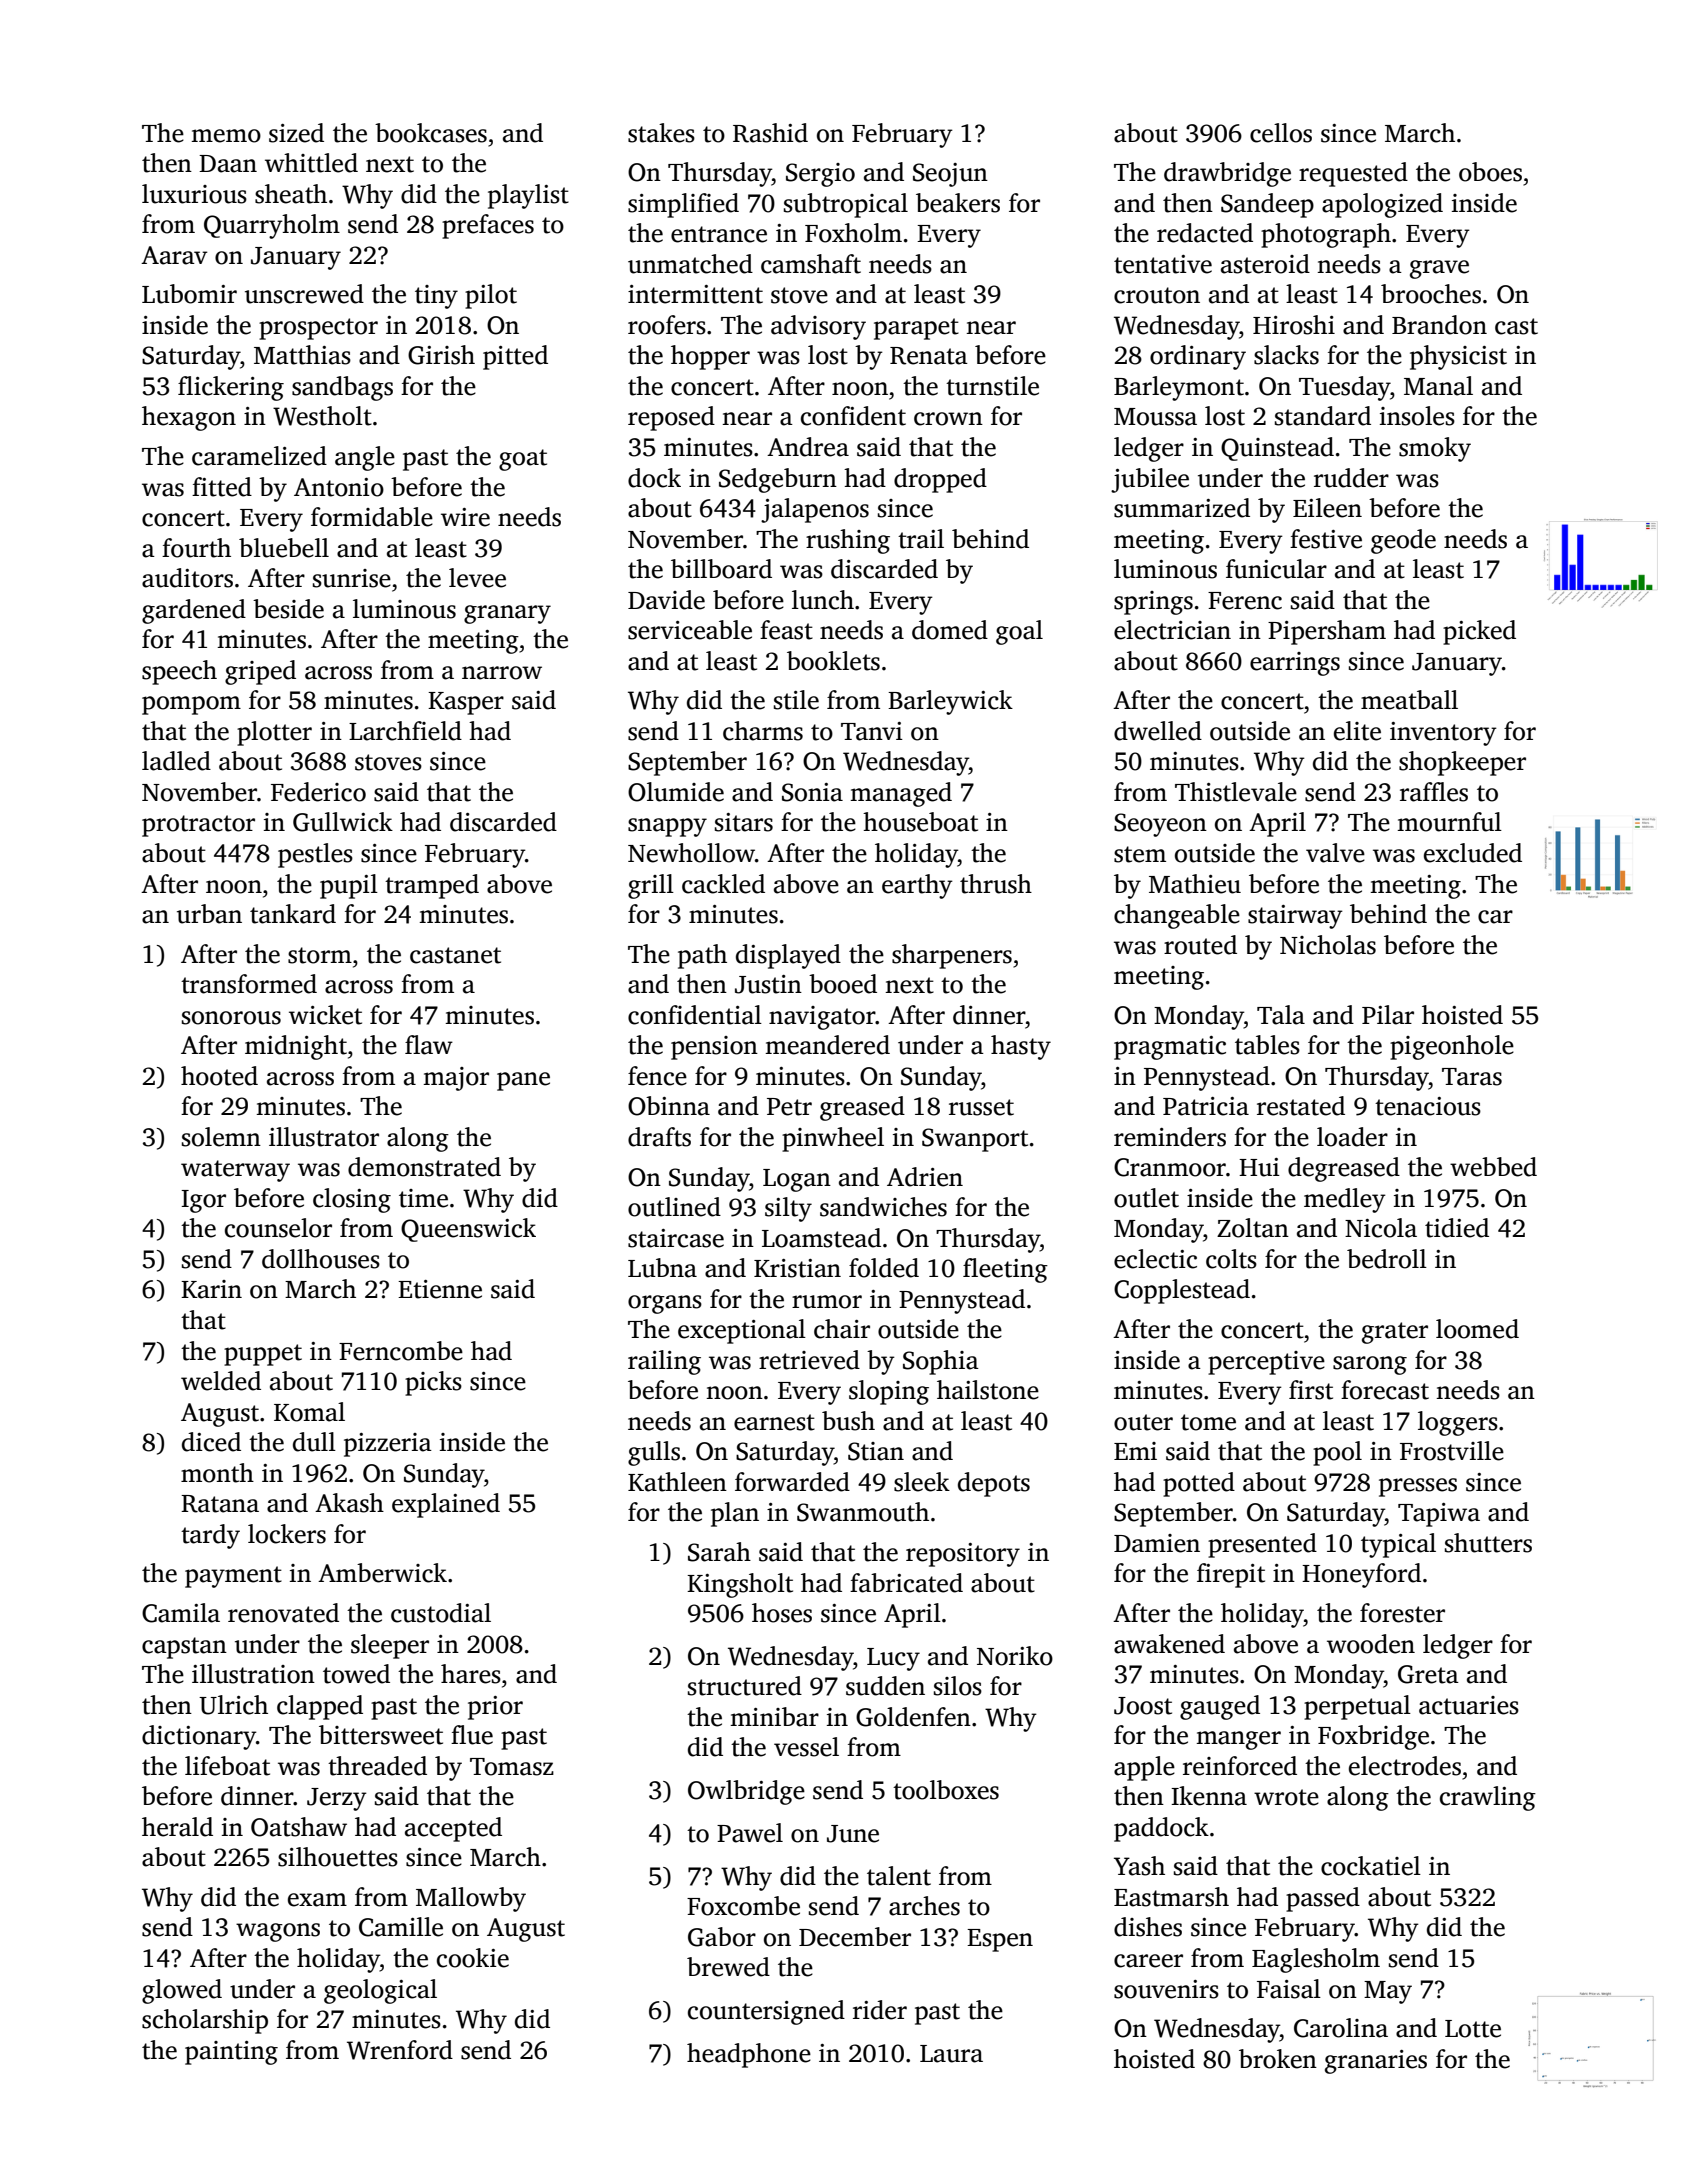  Describe the element at coordinates (423, 1198) in the document. I see `time` at that location.
